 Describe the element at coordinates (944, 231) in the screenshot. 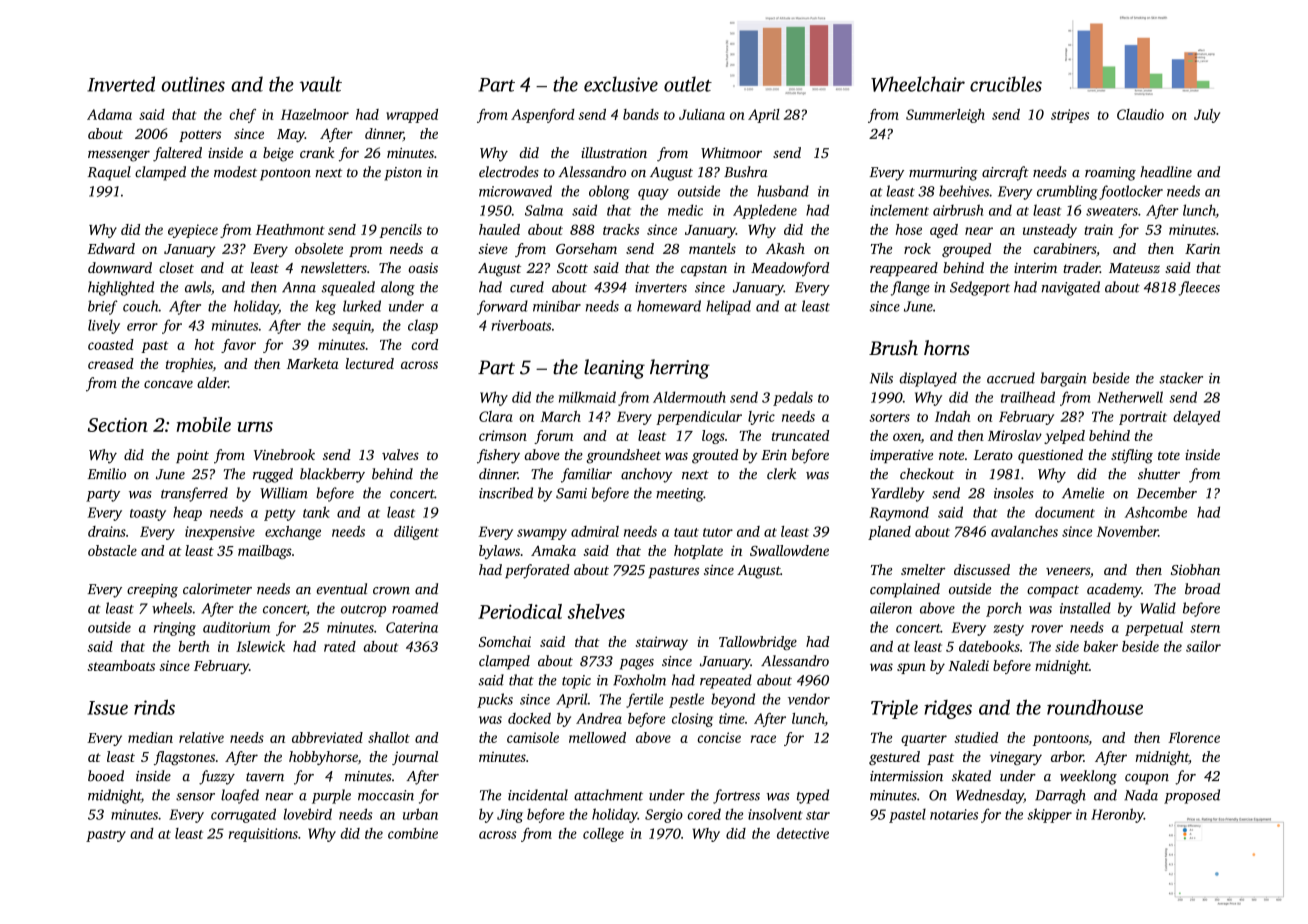

I see `aged` at that location.
